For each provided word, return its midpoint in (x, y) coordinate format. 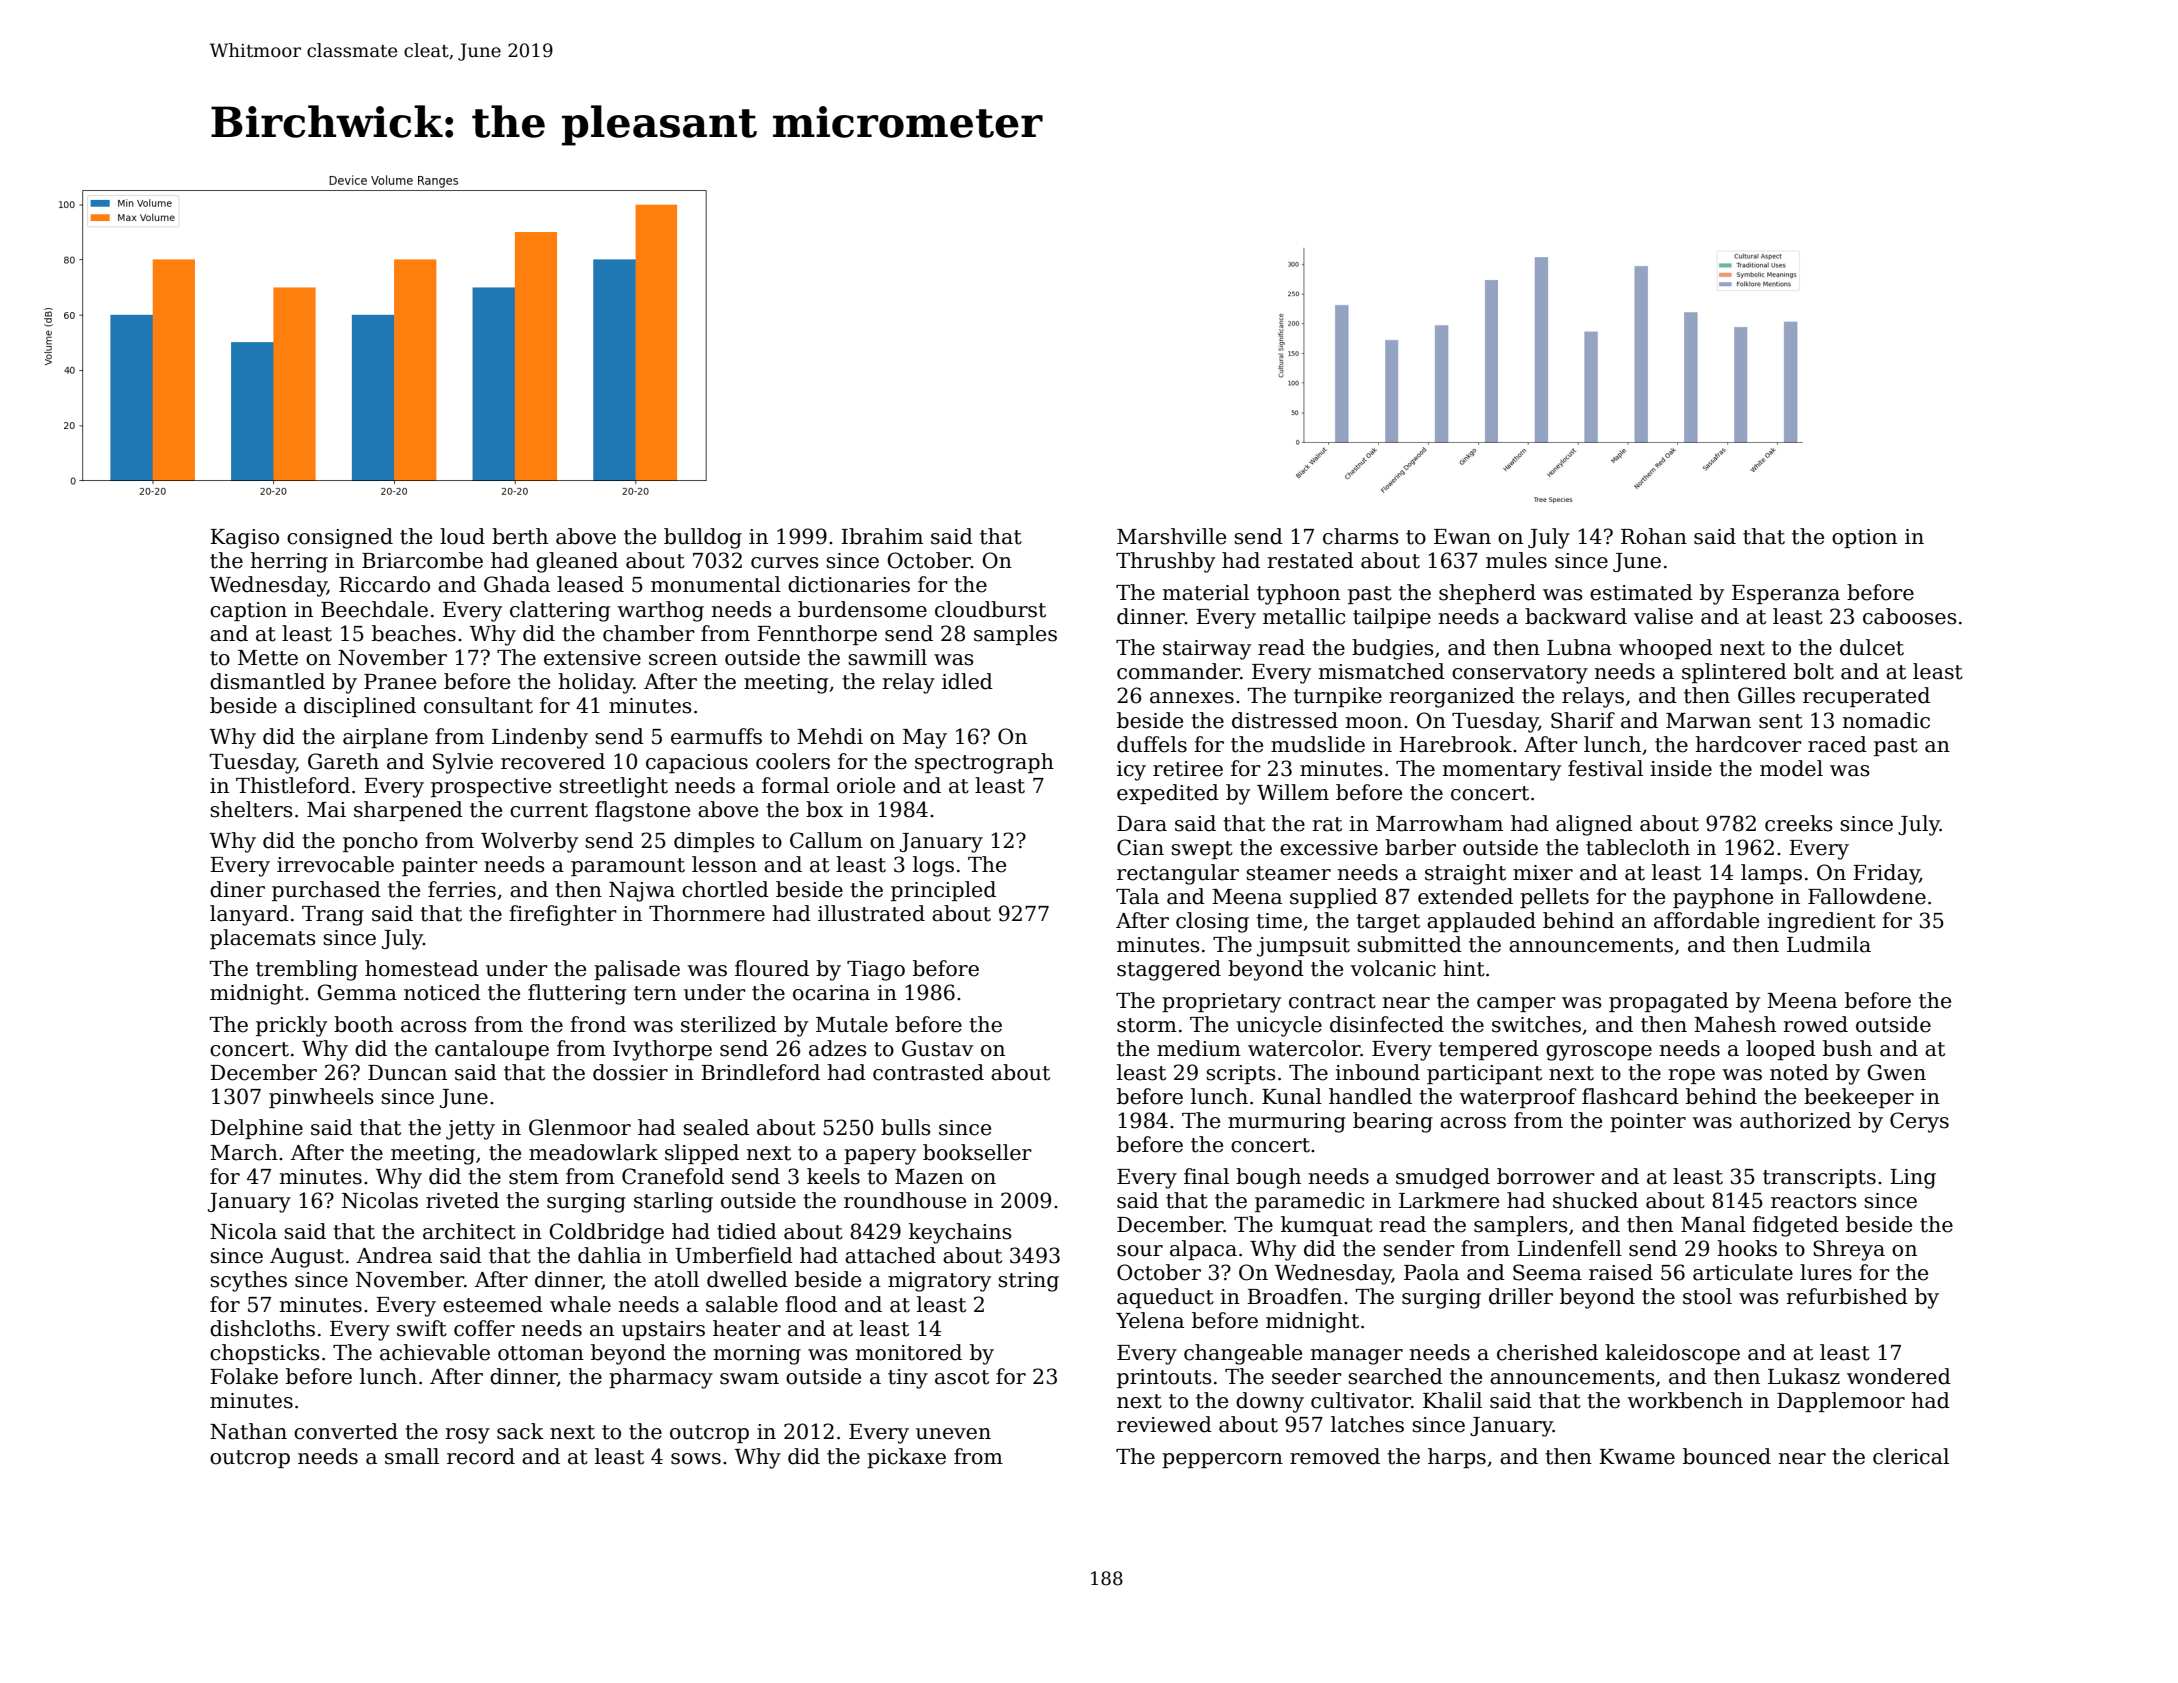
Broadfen (1294, 1296)
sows (696, 1459)
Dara (1142, 824)
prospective (491, 787)
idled (967, 681)
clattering (560, 611)
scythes (248, 1281)
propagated (1669, 1002)
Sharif (1583, 720)
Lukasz (1804, 1376)
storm (1147, 1025)
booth (363, 1024)
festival (1605, 768)
